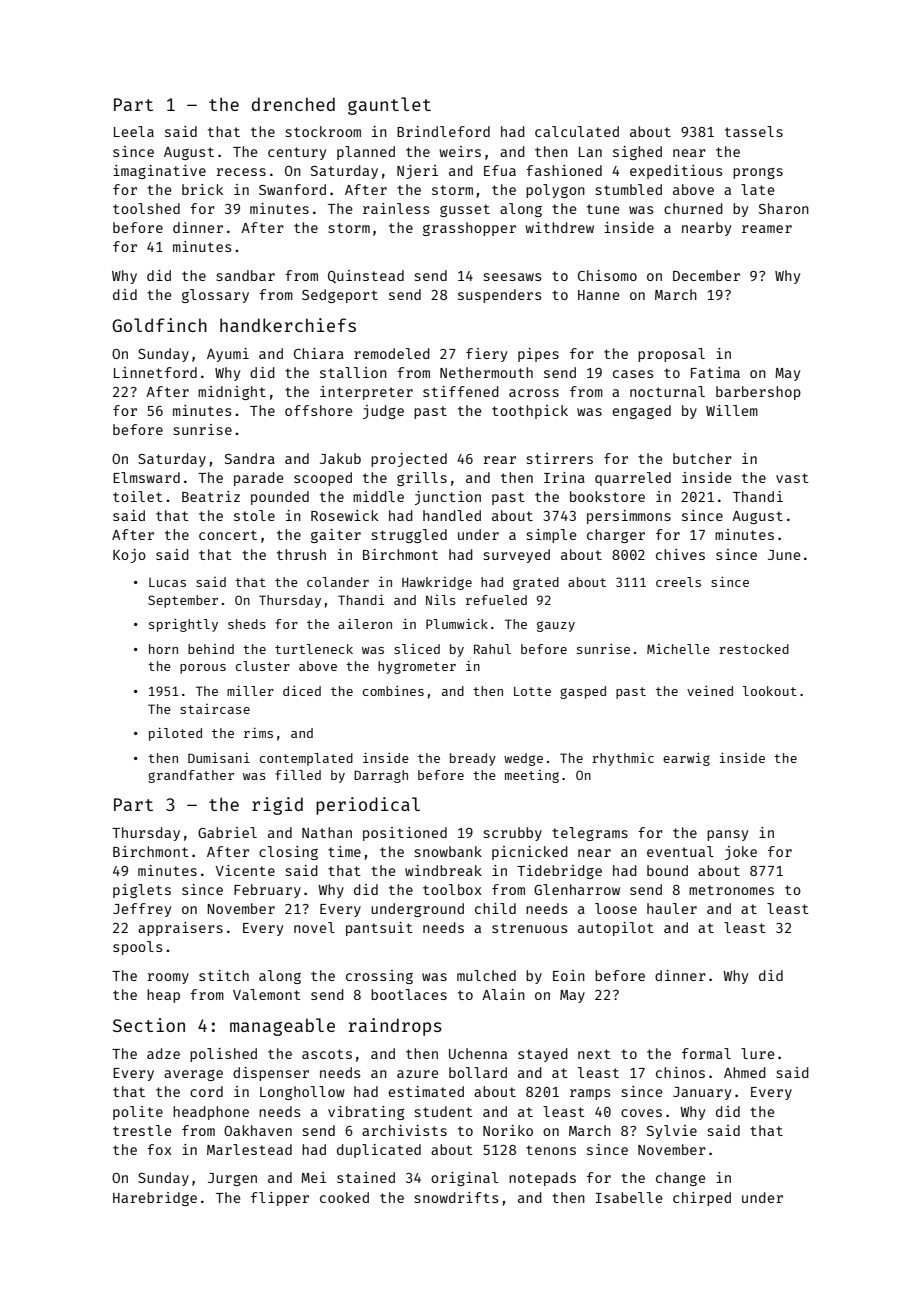  Describe the element at coordinates (336, 536) in the document. I see `gaiter` at that location.
